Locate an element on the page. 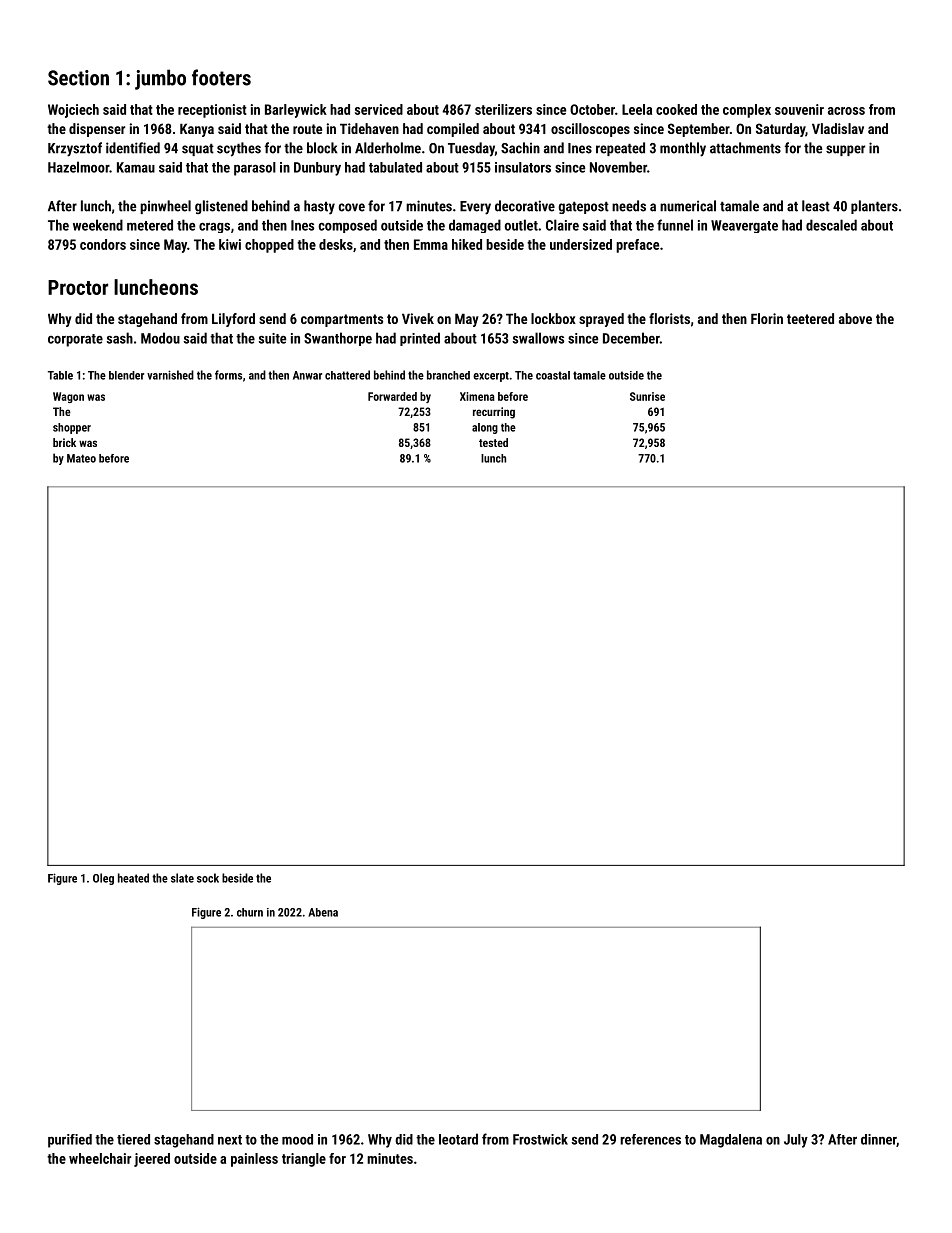 Image resolution: width=952 pixels, height=1233 pixels. wheelchair is located at coordinates (100, 1158).
